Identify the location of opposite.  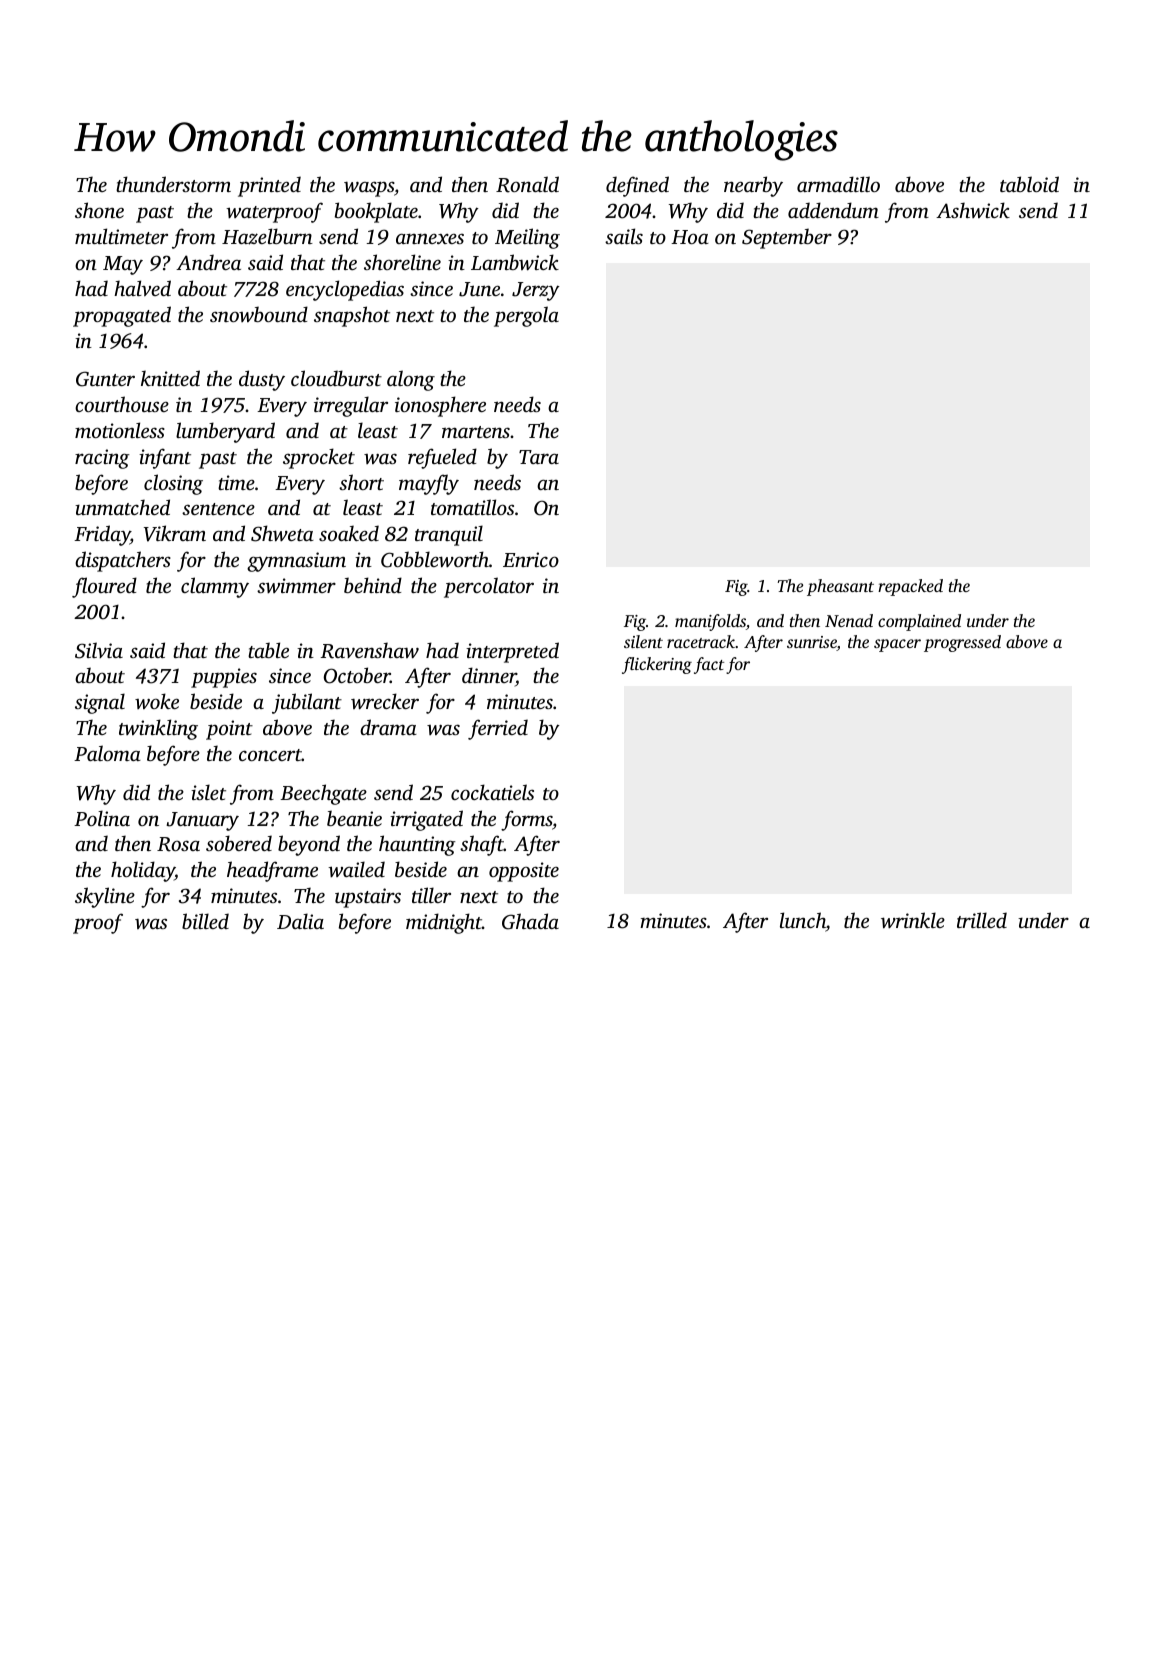
(524, 872).
